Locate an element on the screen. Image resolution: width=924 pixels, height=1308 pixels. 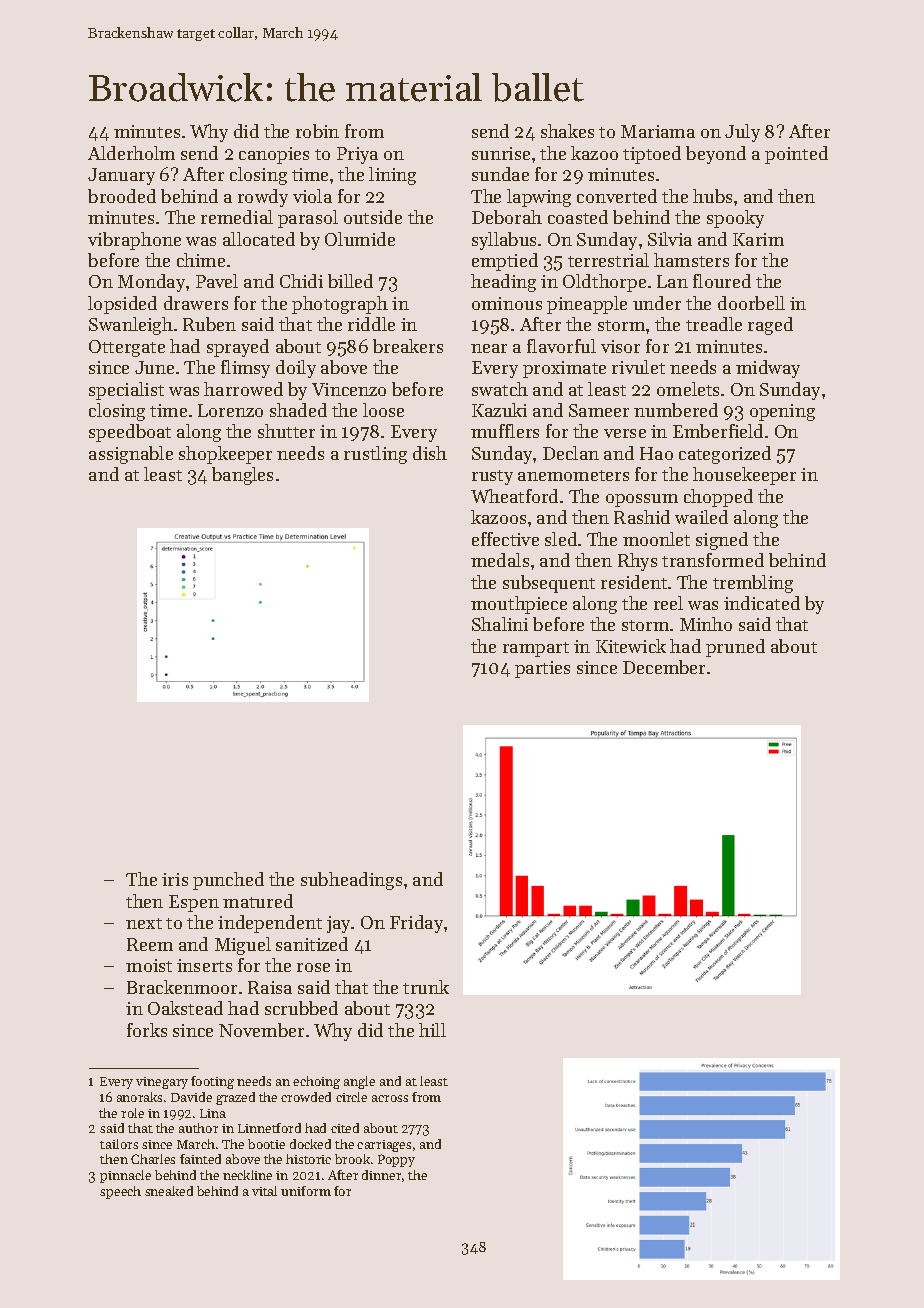
pruned is located at coordinates (735, 648).
